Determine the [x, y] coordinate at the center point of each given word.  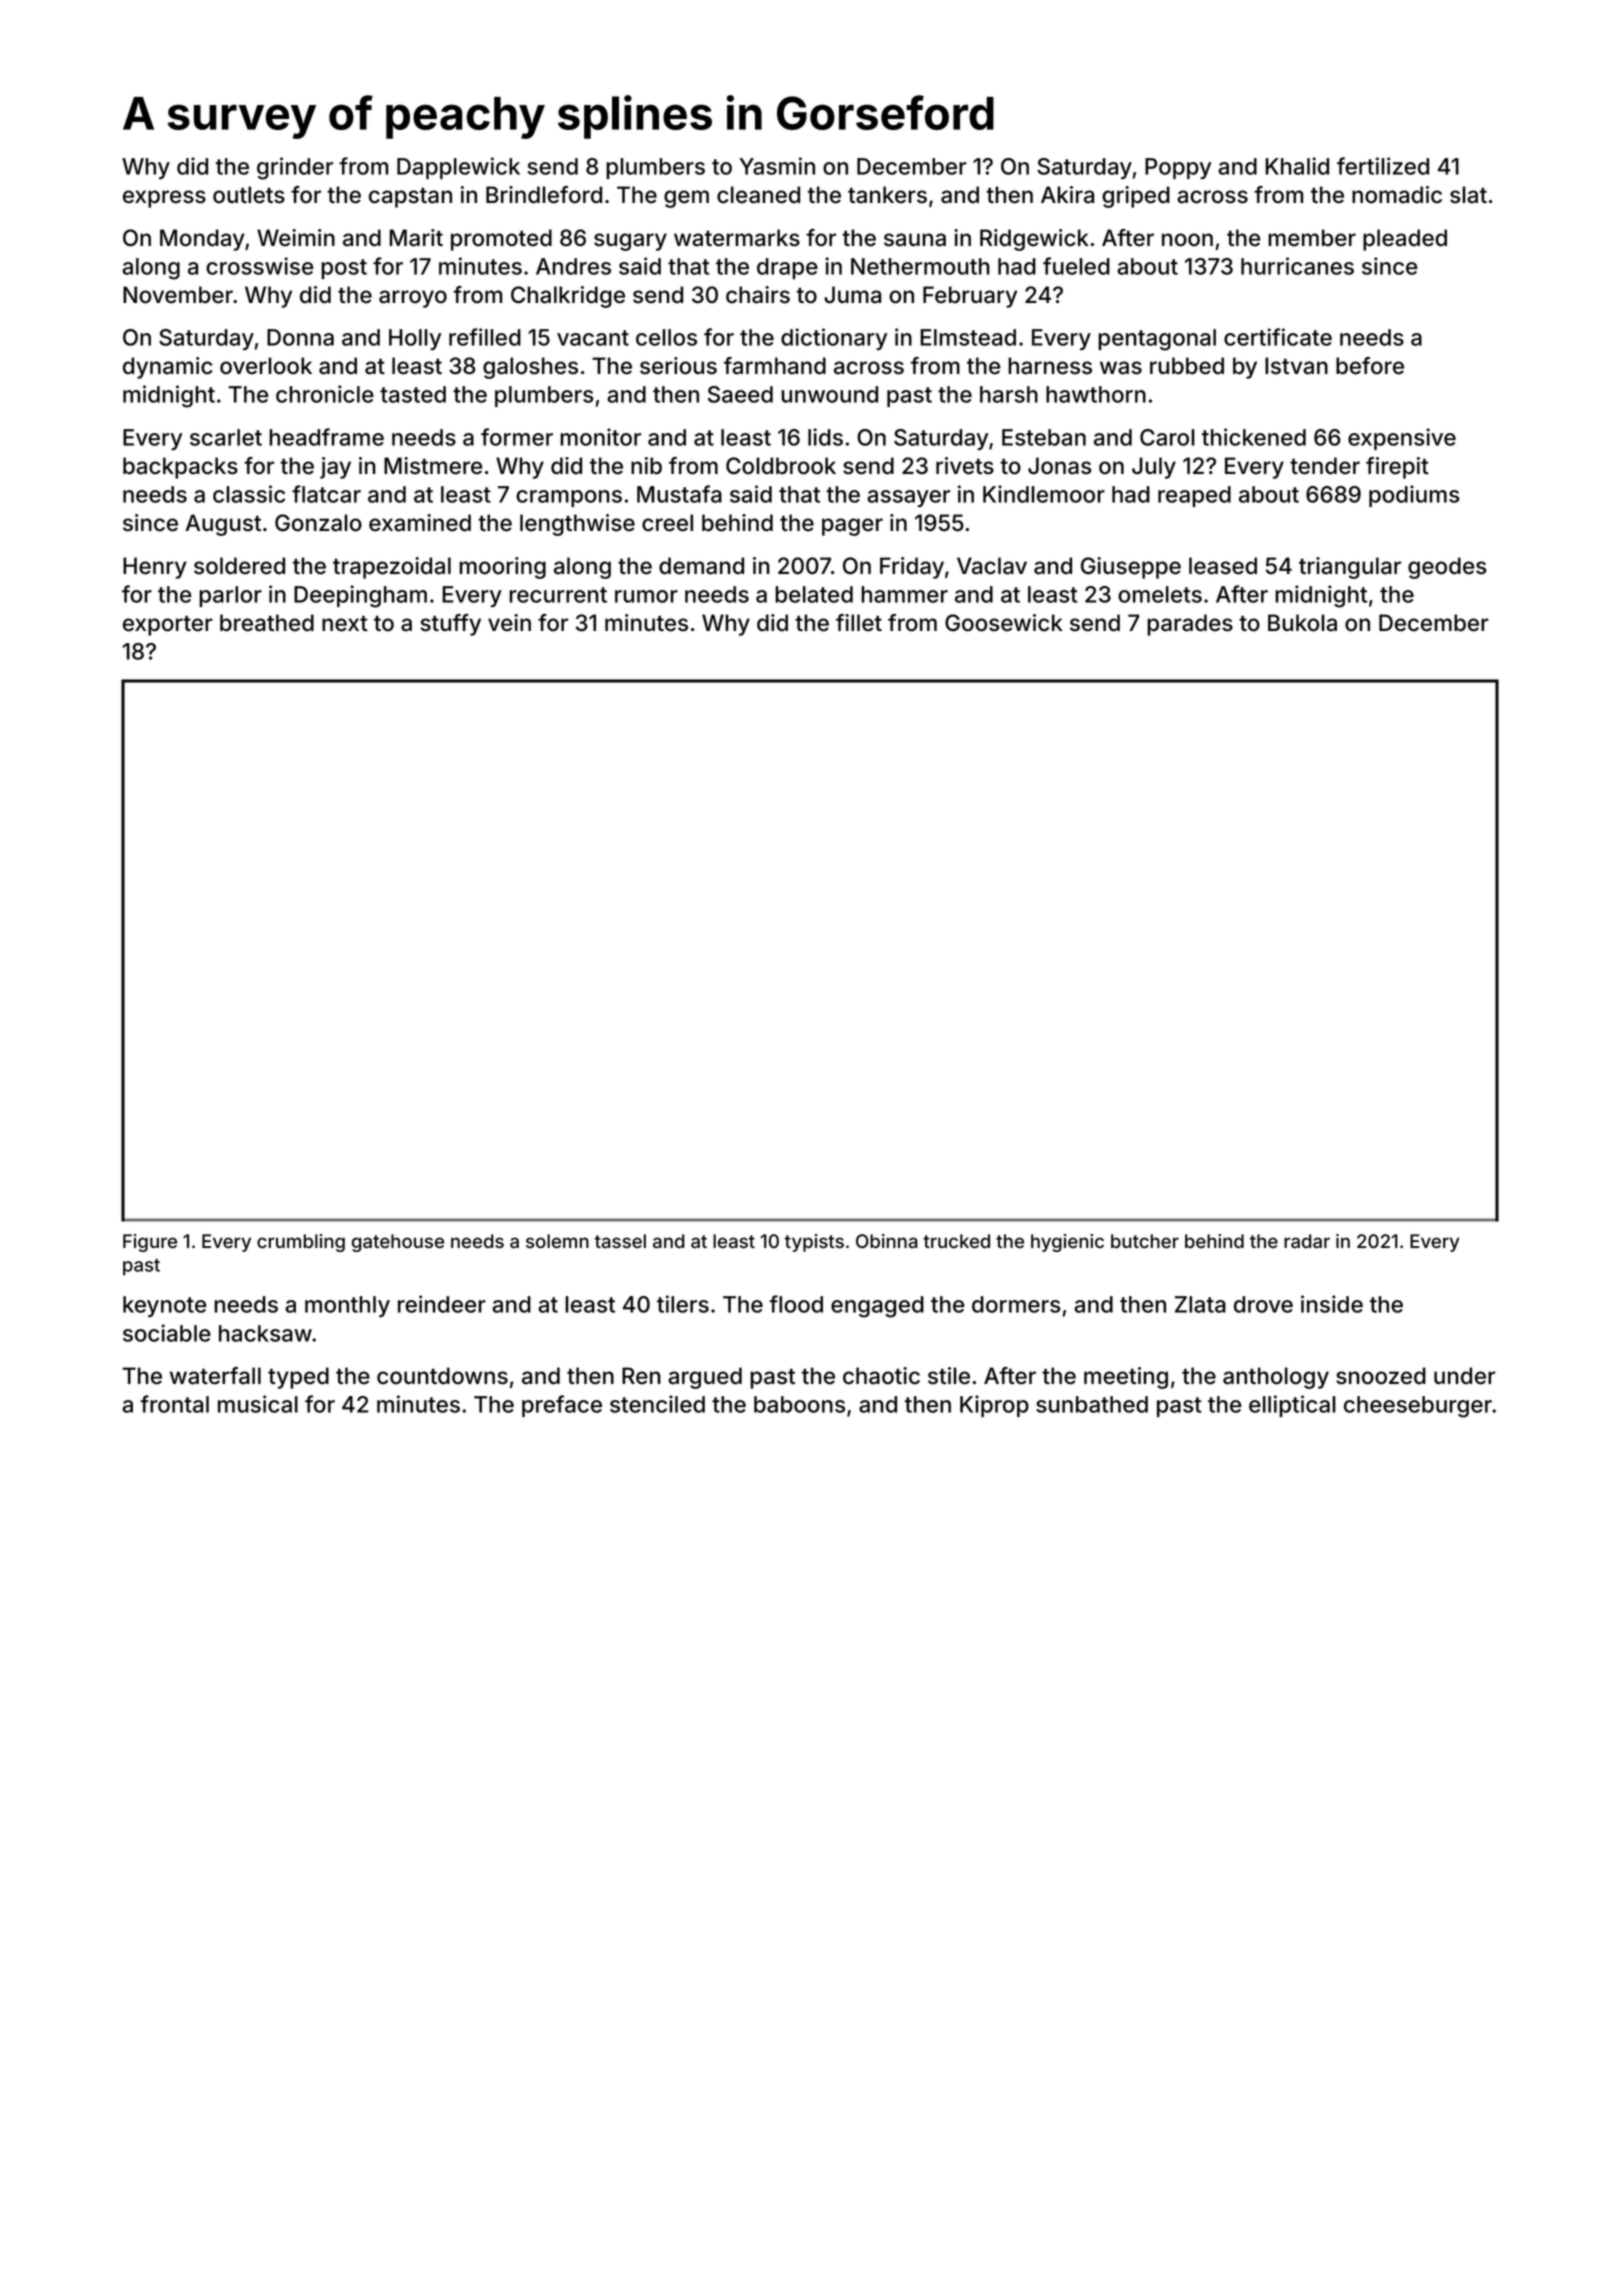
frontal [174, 1404]
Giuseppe [1131, 568]
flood [796, 1304]
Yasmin [777, 166]
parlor [230, 596]
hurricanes [1297, 266]
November [178, 295]
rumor [646, 596]
